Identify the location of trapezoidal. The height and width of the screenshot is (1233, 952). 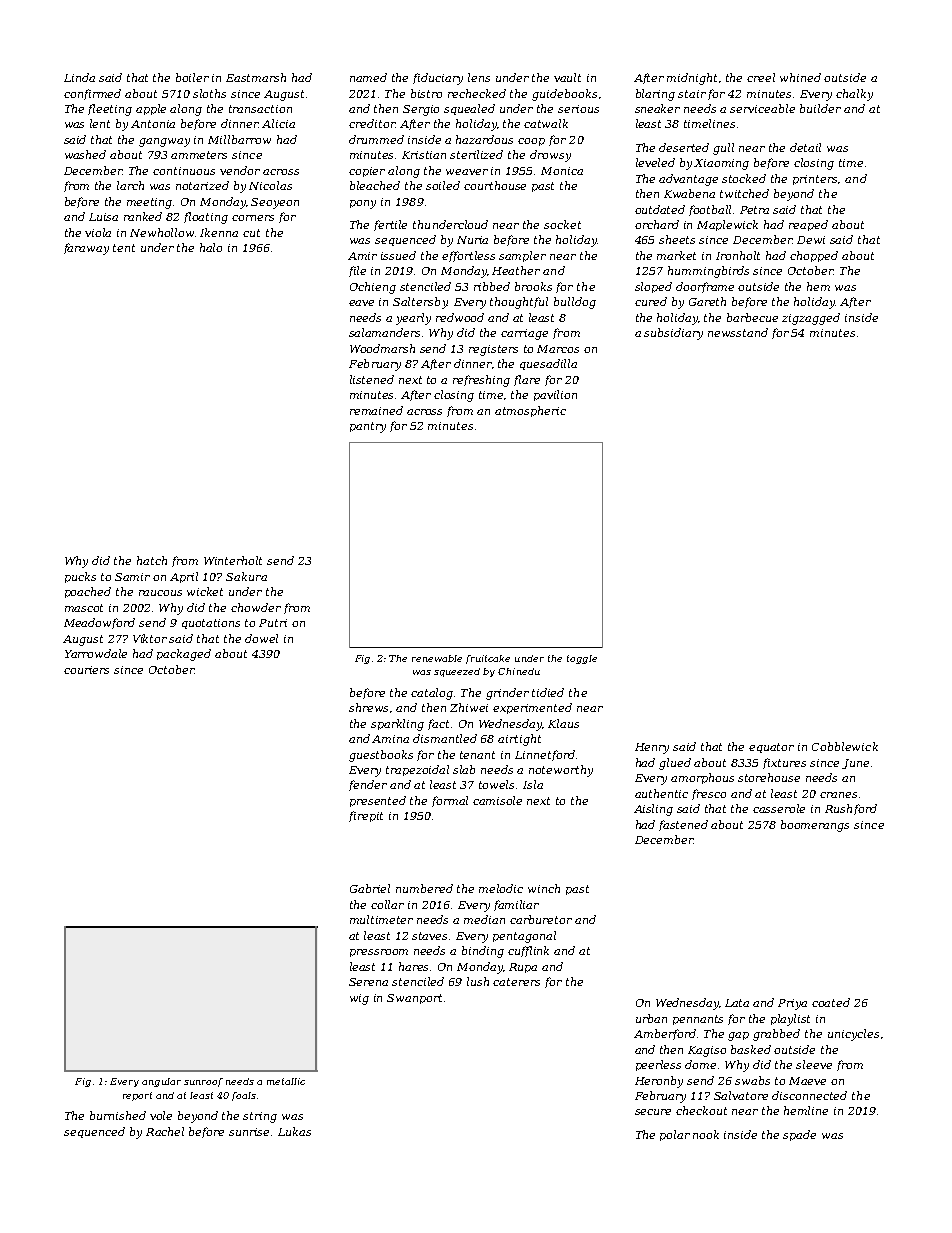
(417, 770).
